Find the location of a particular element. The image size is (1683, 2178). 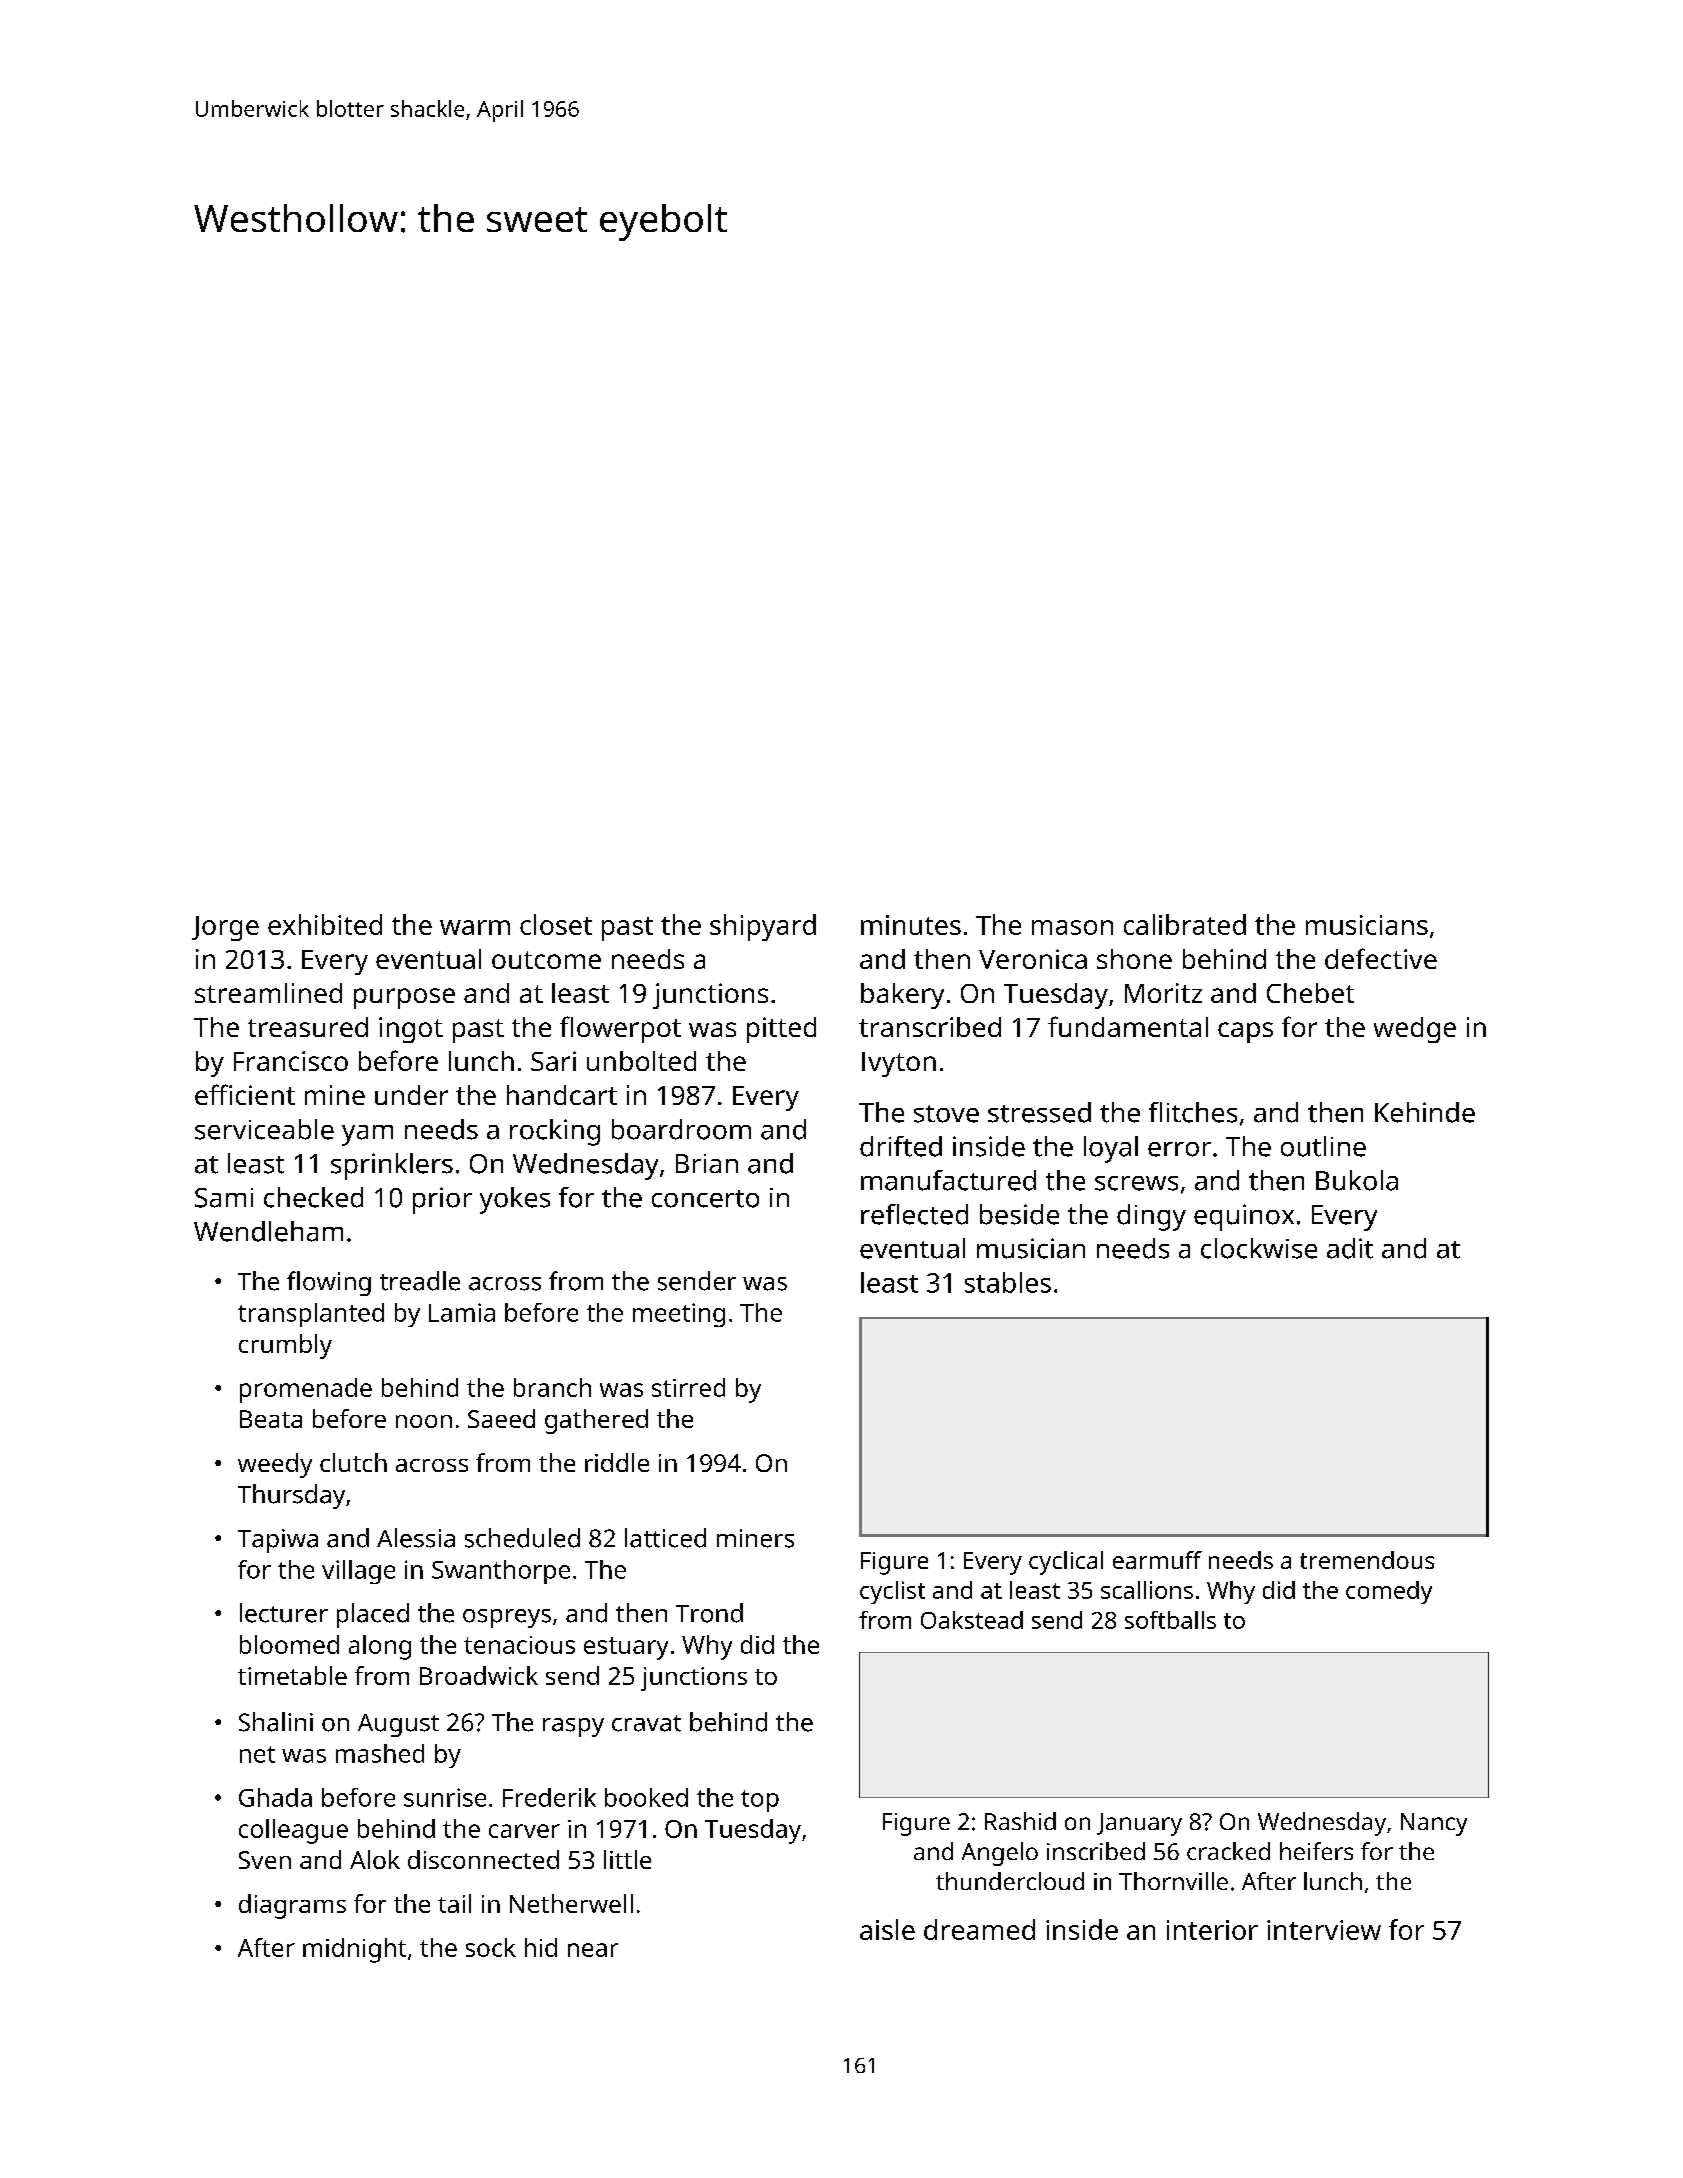

reflected is located at coordinates (914, 1214).
